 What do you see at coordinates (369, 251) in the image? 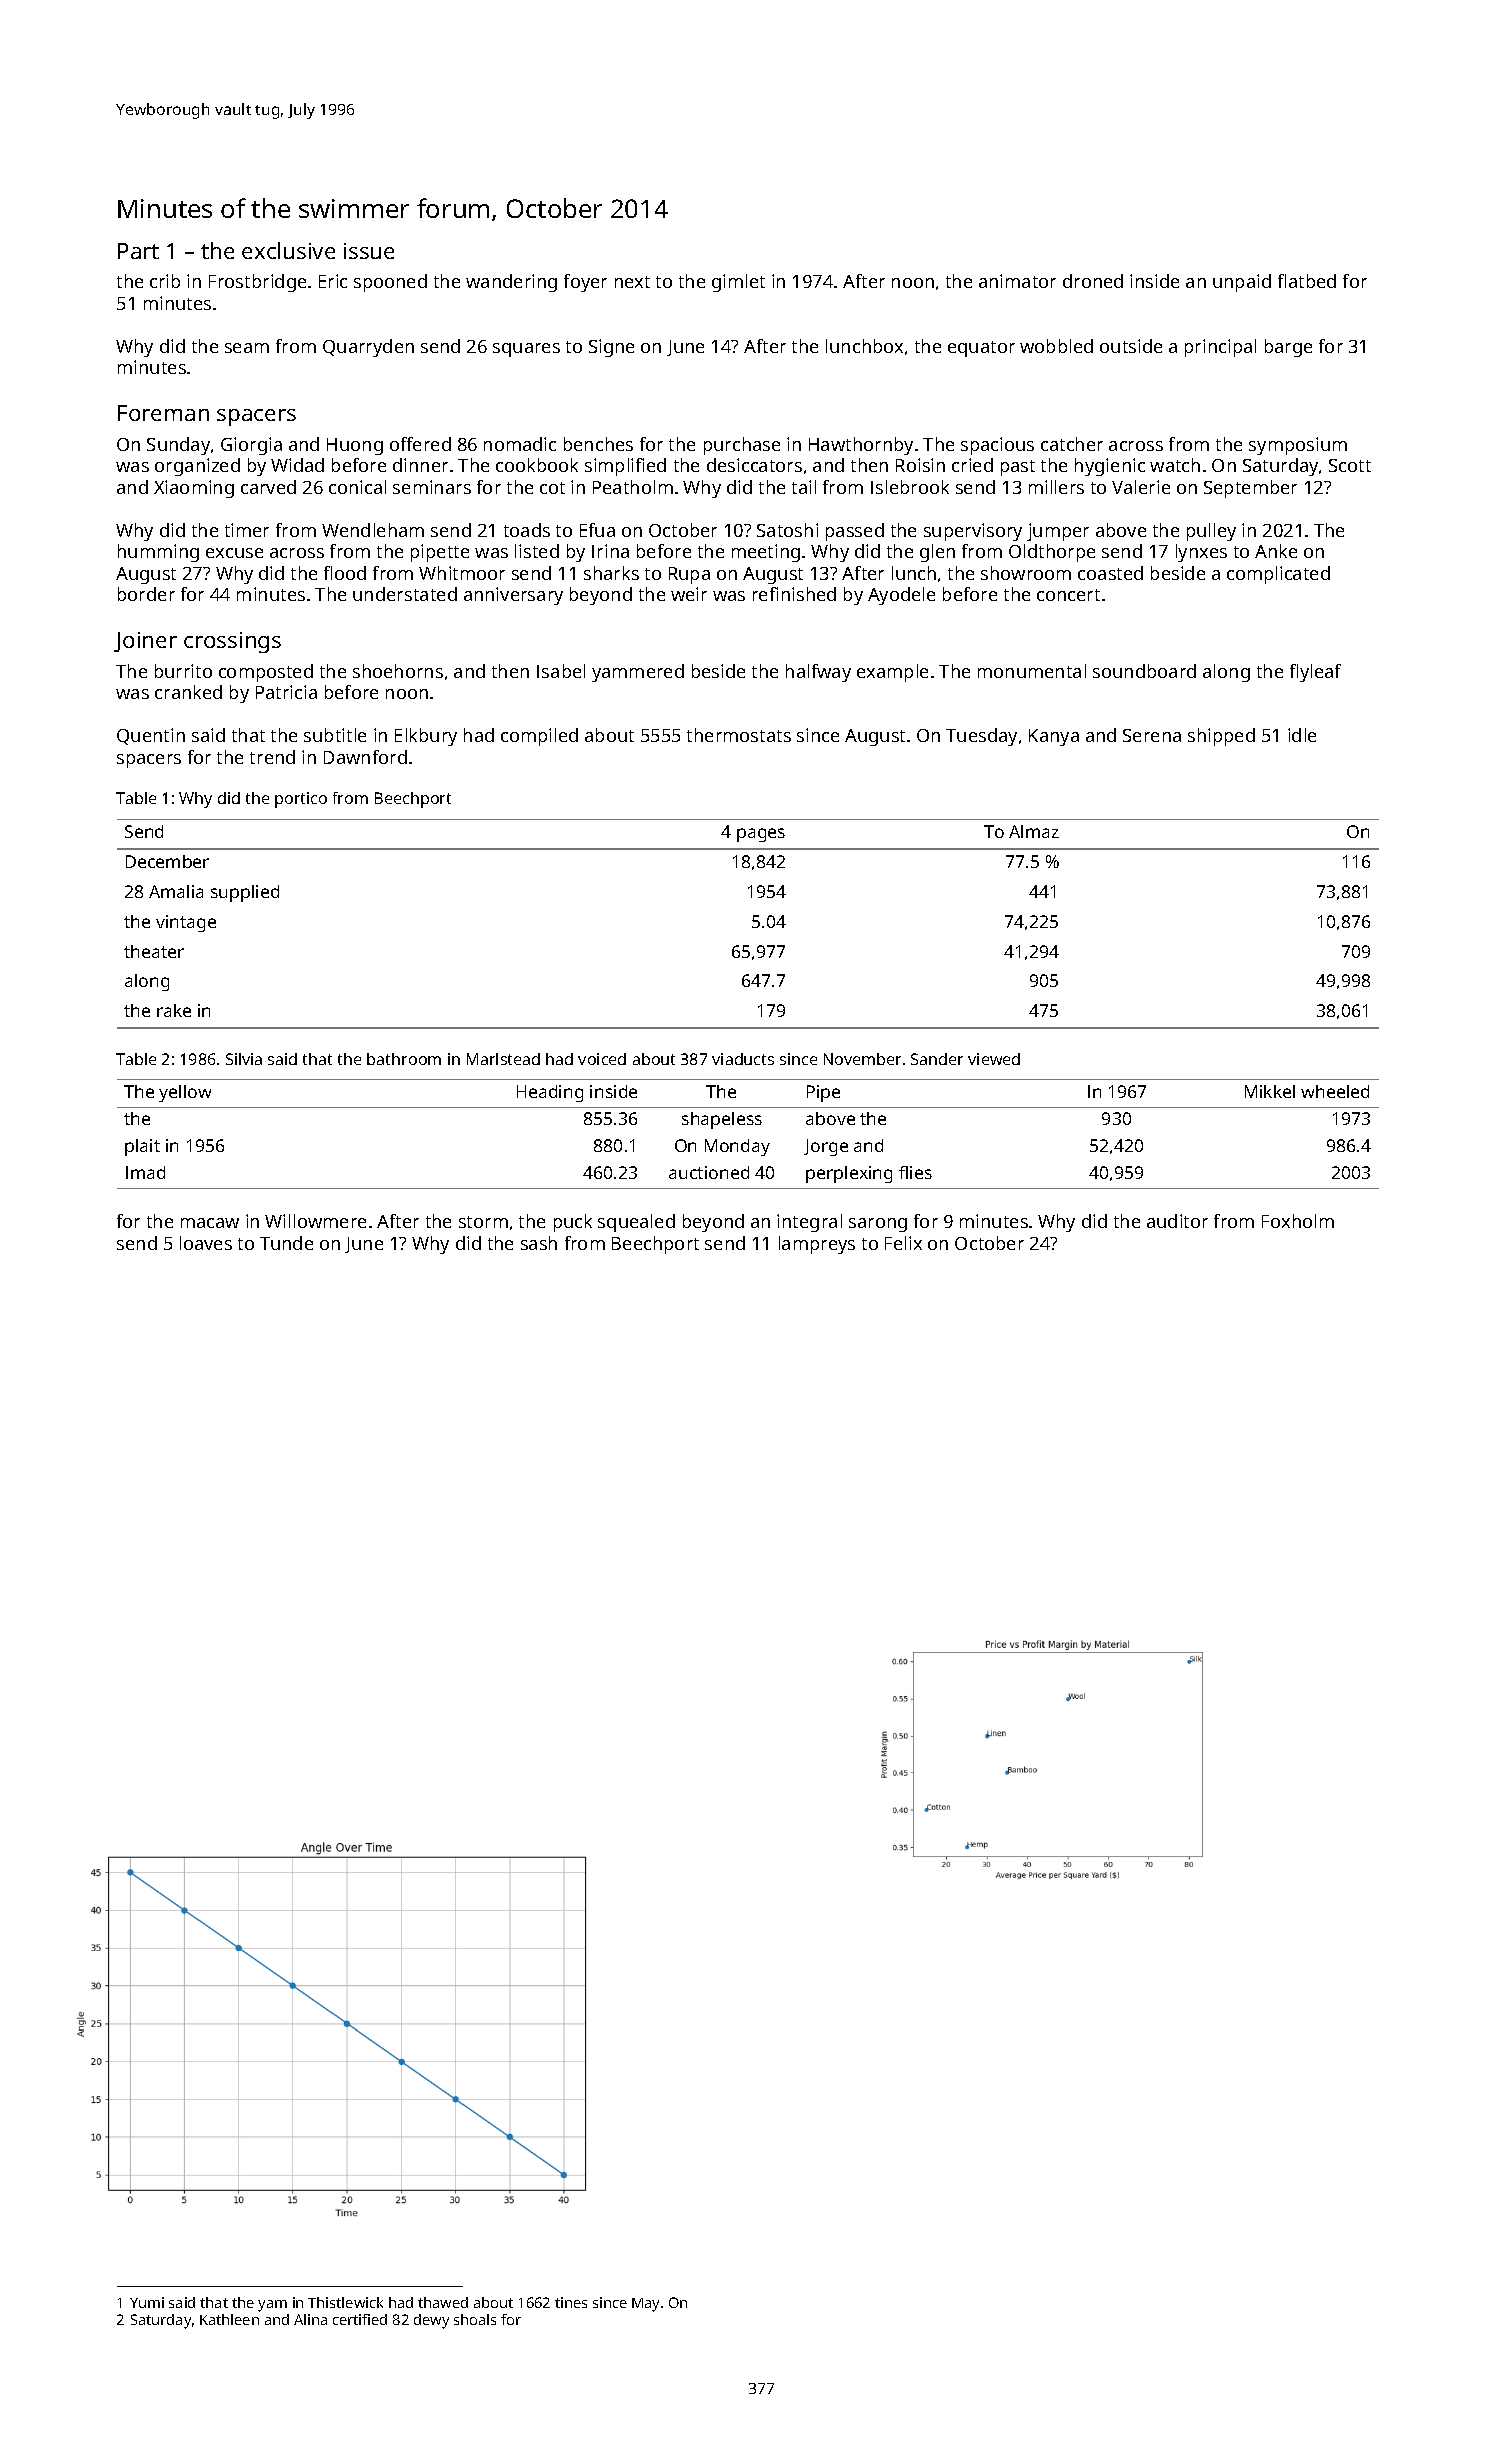
I see `issue` at bounding box center [369, 251].
